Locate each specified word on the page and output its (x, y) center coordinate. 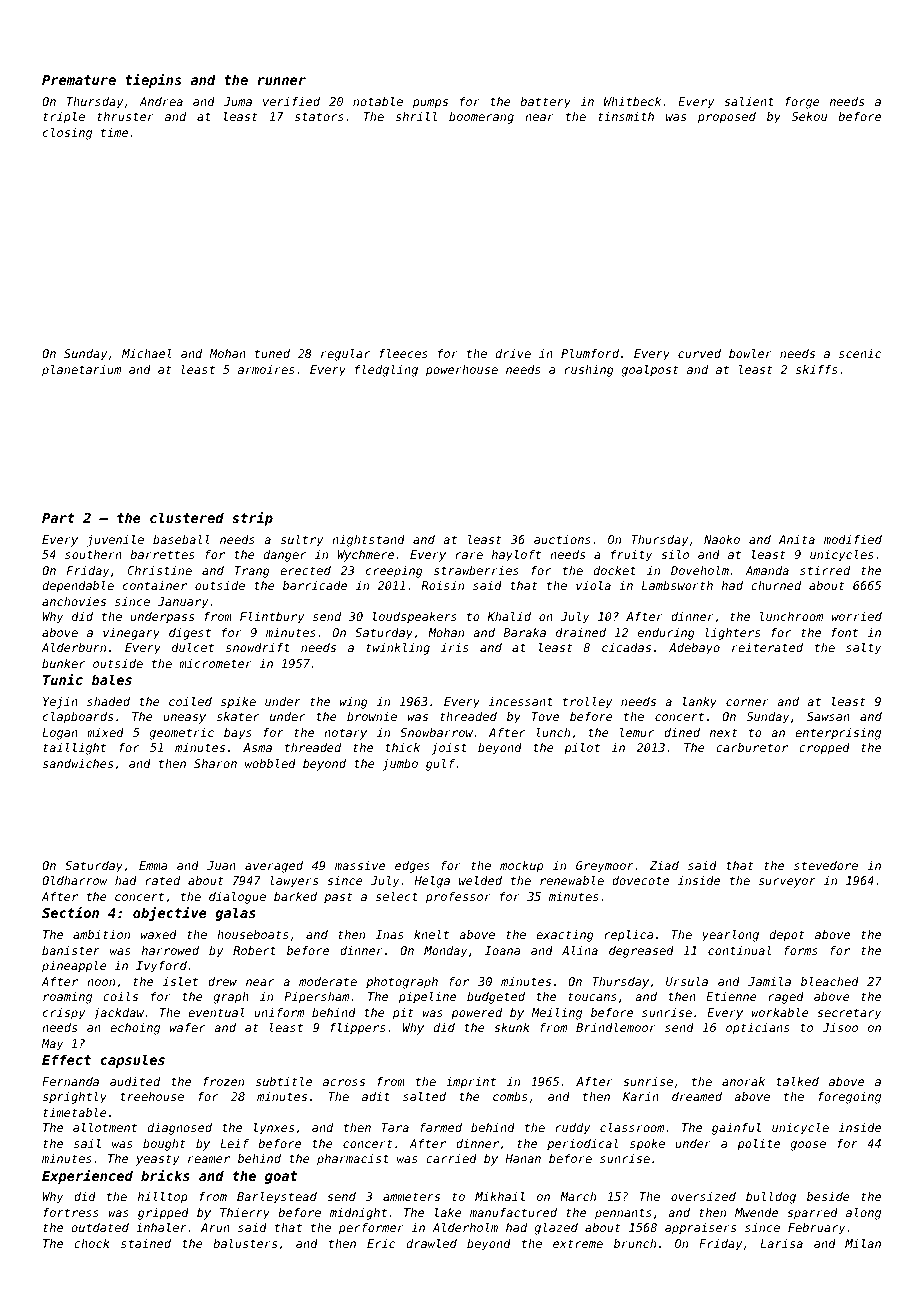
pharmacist (353, 1160)
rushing (589, 371)
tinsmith (626, 116)
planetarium (81, 371)
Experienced (87, 1177)
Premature (79, 80)
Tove (545, 716)
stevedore (826, 865)
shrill (416, 116)
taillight (74, 749)
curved (699, 353)
